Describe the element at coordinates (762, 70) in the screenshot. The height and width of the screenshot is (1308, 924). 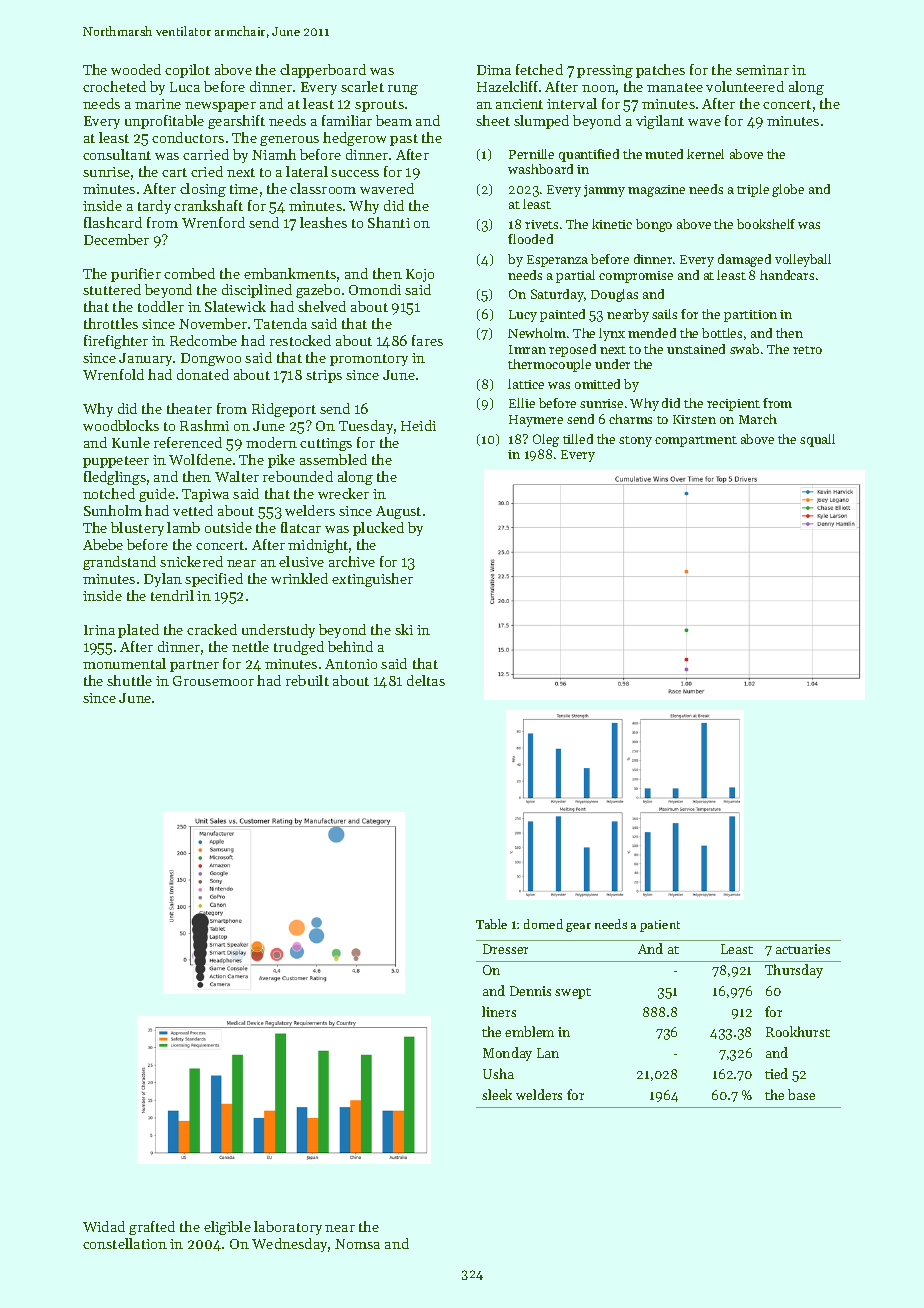
I see `seminar` at that location.
